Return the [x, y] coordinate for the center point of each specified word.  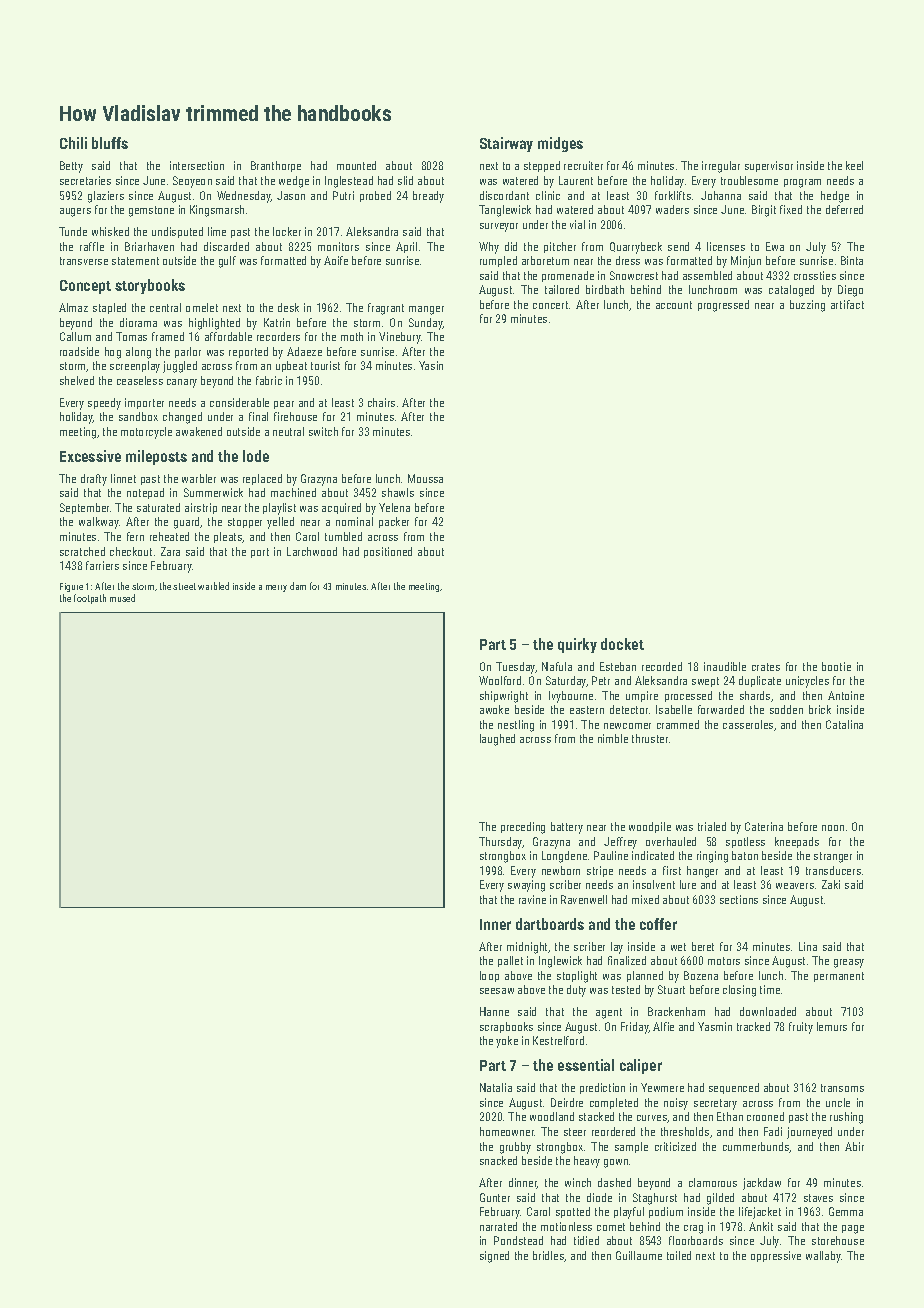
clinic [548, 195]
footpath [90, 599]
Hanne [494, 1011]
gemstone [151, 211]
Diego [850, 291]
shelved [77, 380]
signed [494, 1257]
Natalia [496, 1087]
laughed [497, 740]
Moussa [425, 478]
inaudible [725, 666]
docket [622, 644]
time [770, 989]
